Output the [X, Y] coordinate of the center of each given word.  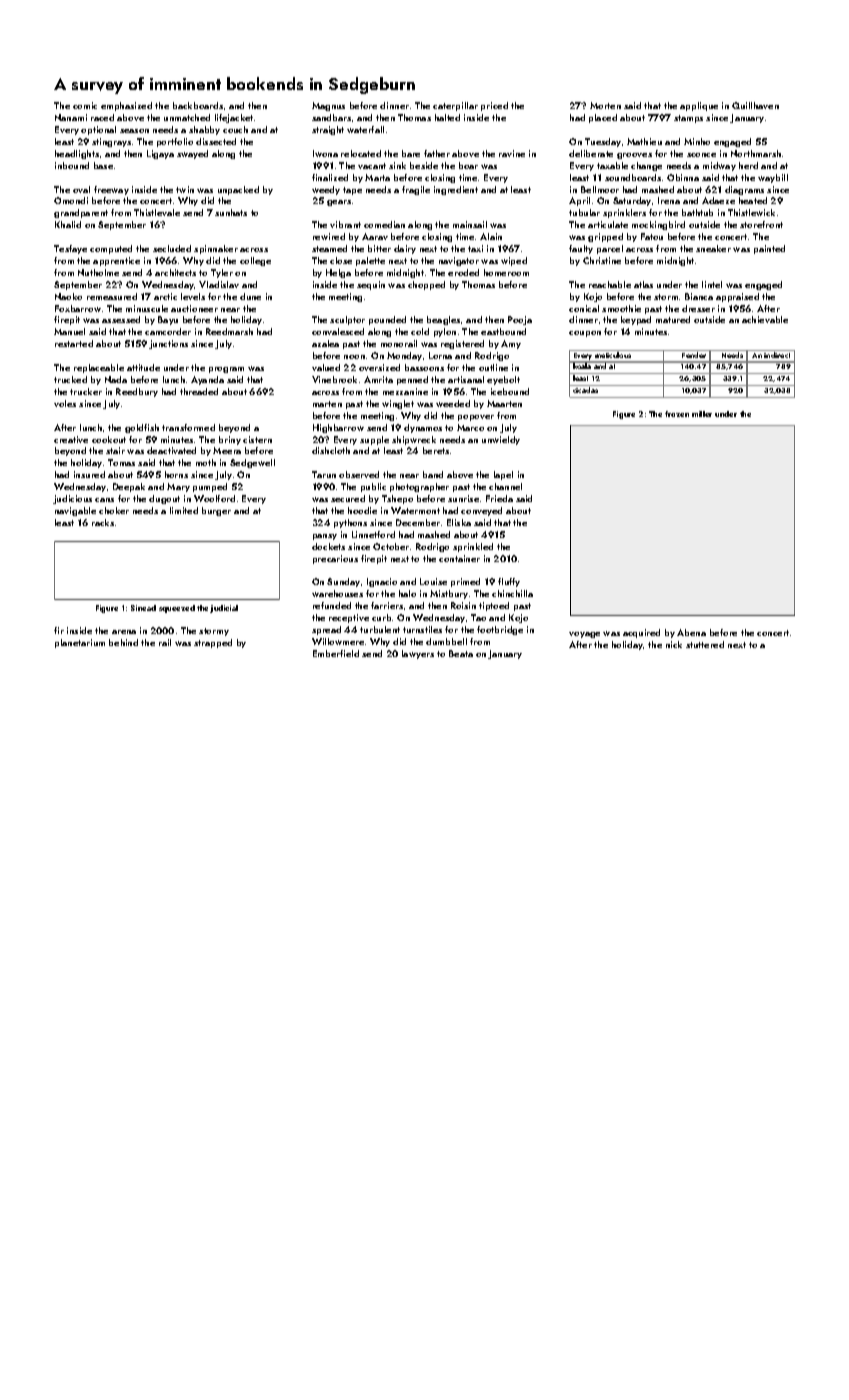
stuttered [705, 644]
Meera [227, 450]
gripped [605, 237]
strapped [213, 643]
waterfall [365, 129]
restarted [74, 343]
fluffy [509, 582]
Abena [691, 632]
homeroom [506, 272]
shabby [204, 130]
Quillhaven [755, 105]
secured [348, 498]
